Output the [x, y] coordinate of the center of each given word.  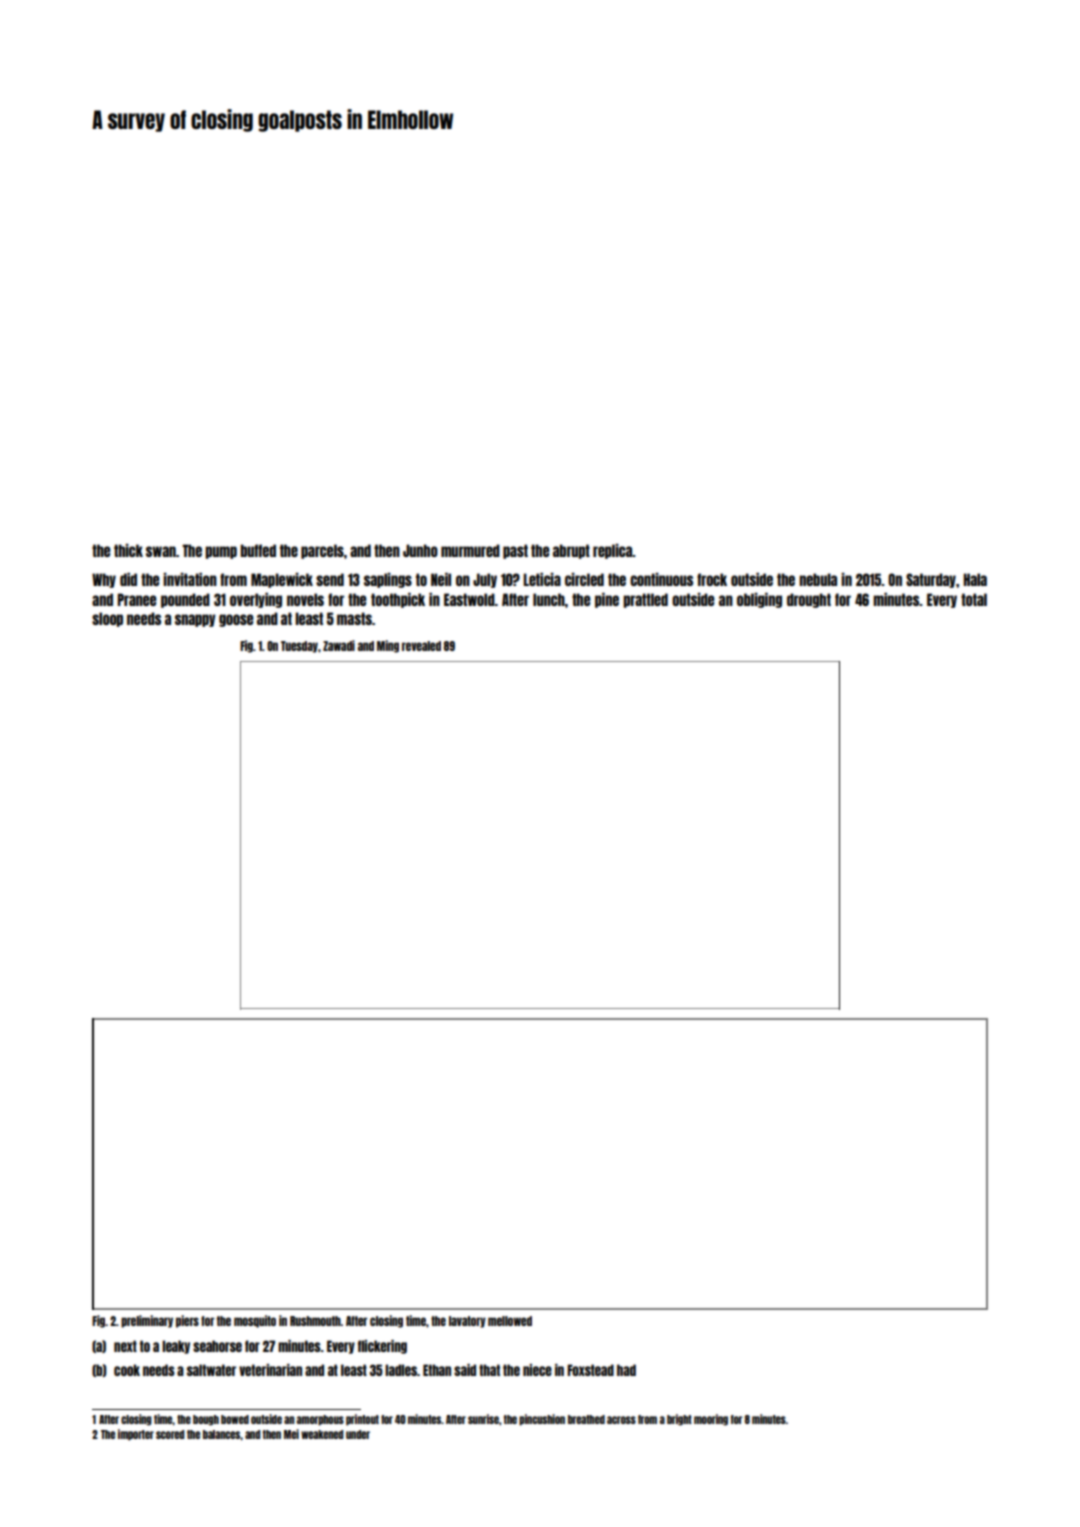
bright [679, 1420]
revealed [421, 646]
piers [187, 1321]
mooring [711, 1420]
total [974, 599]
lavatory [467, 1322]
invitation [190, 579]
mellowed [510, 1321]
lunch [549, 599]
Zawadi [339, 645]
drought [809, 600]
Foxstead [590, 1370]
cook [127, 1370]
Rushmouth [315, 1321]
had [626, 1370]
